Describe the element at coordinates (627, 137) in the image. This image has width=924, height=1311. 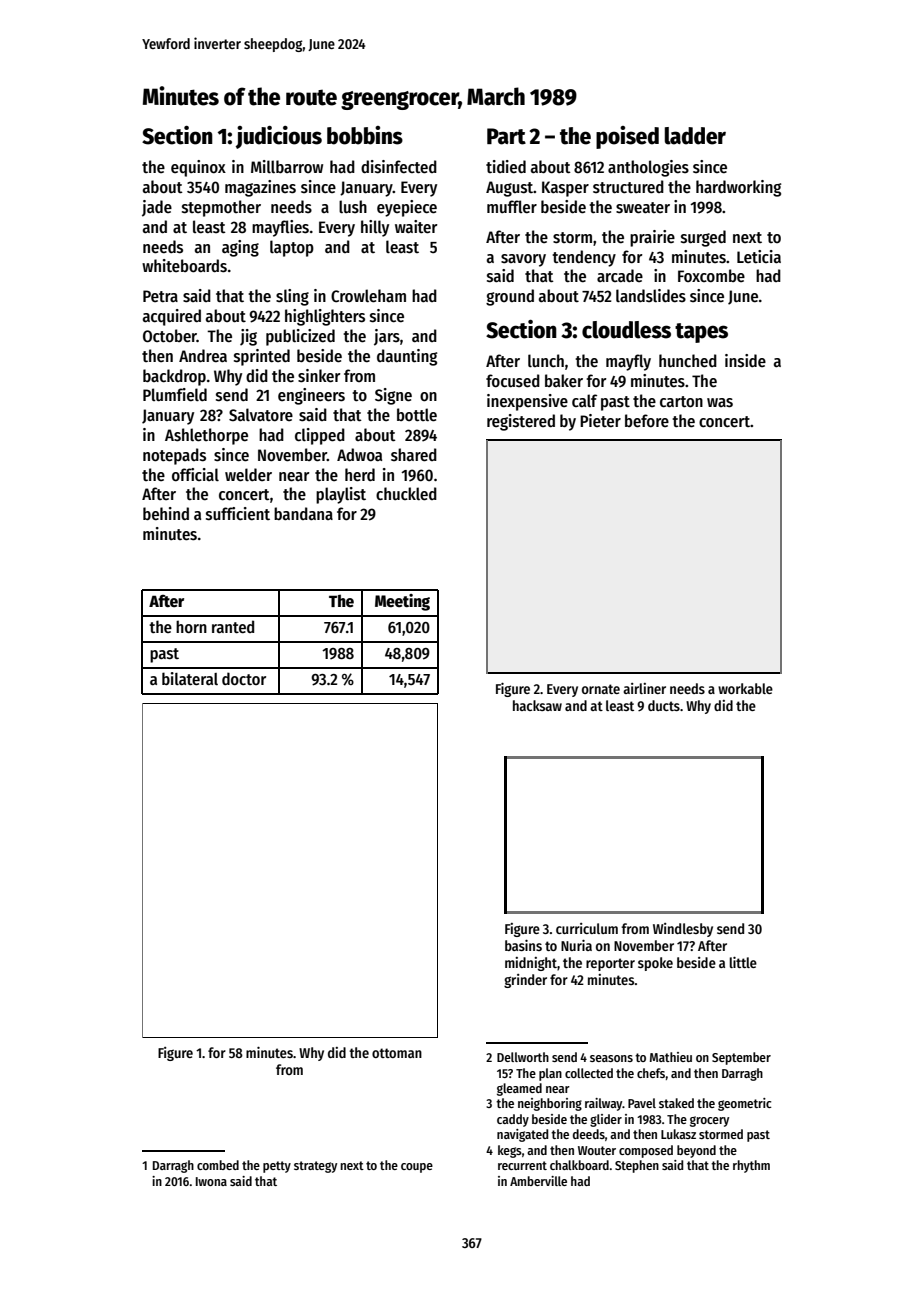
I see `poised` at that location.
